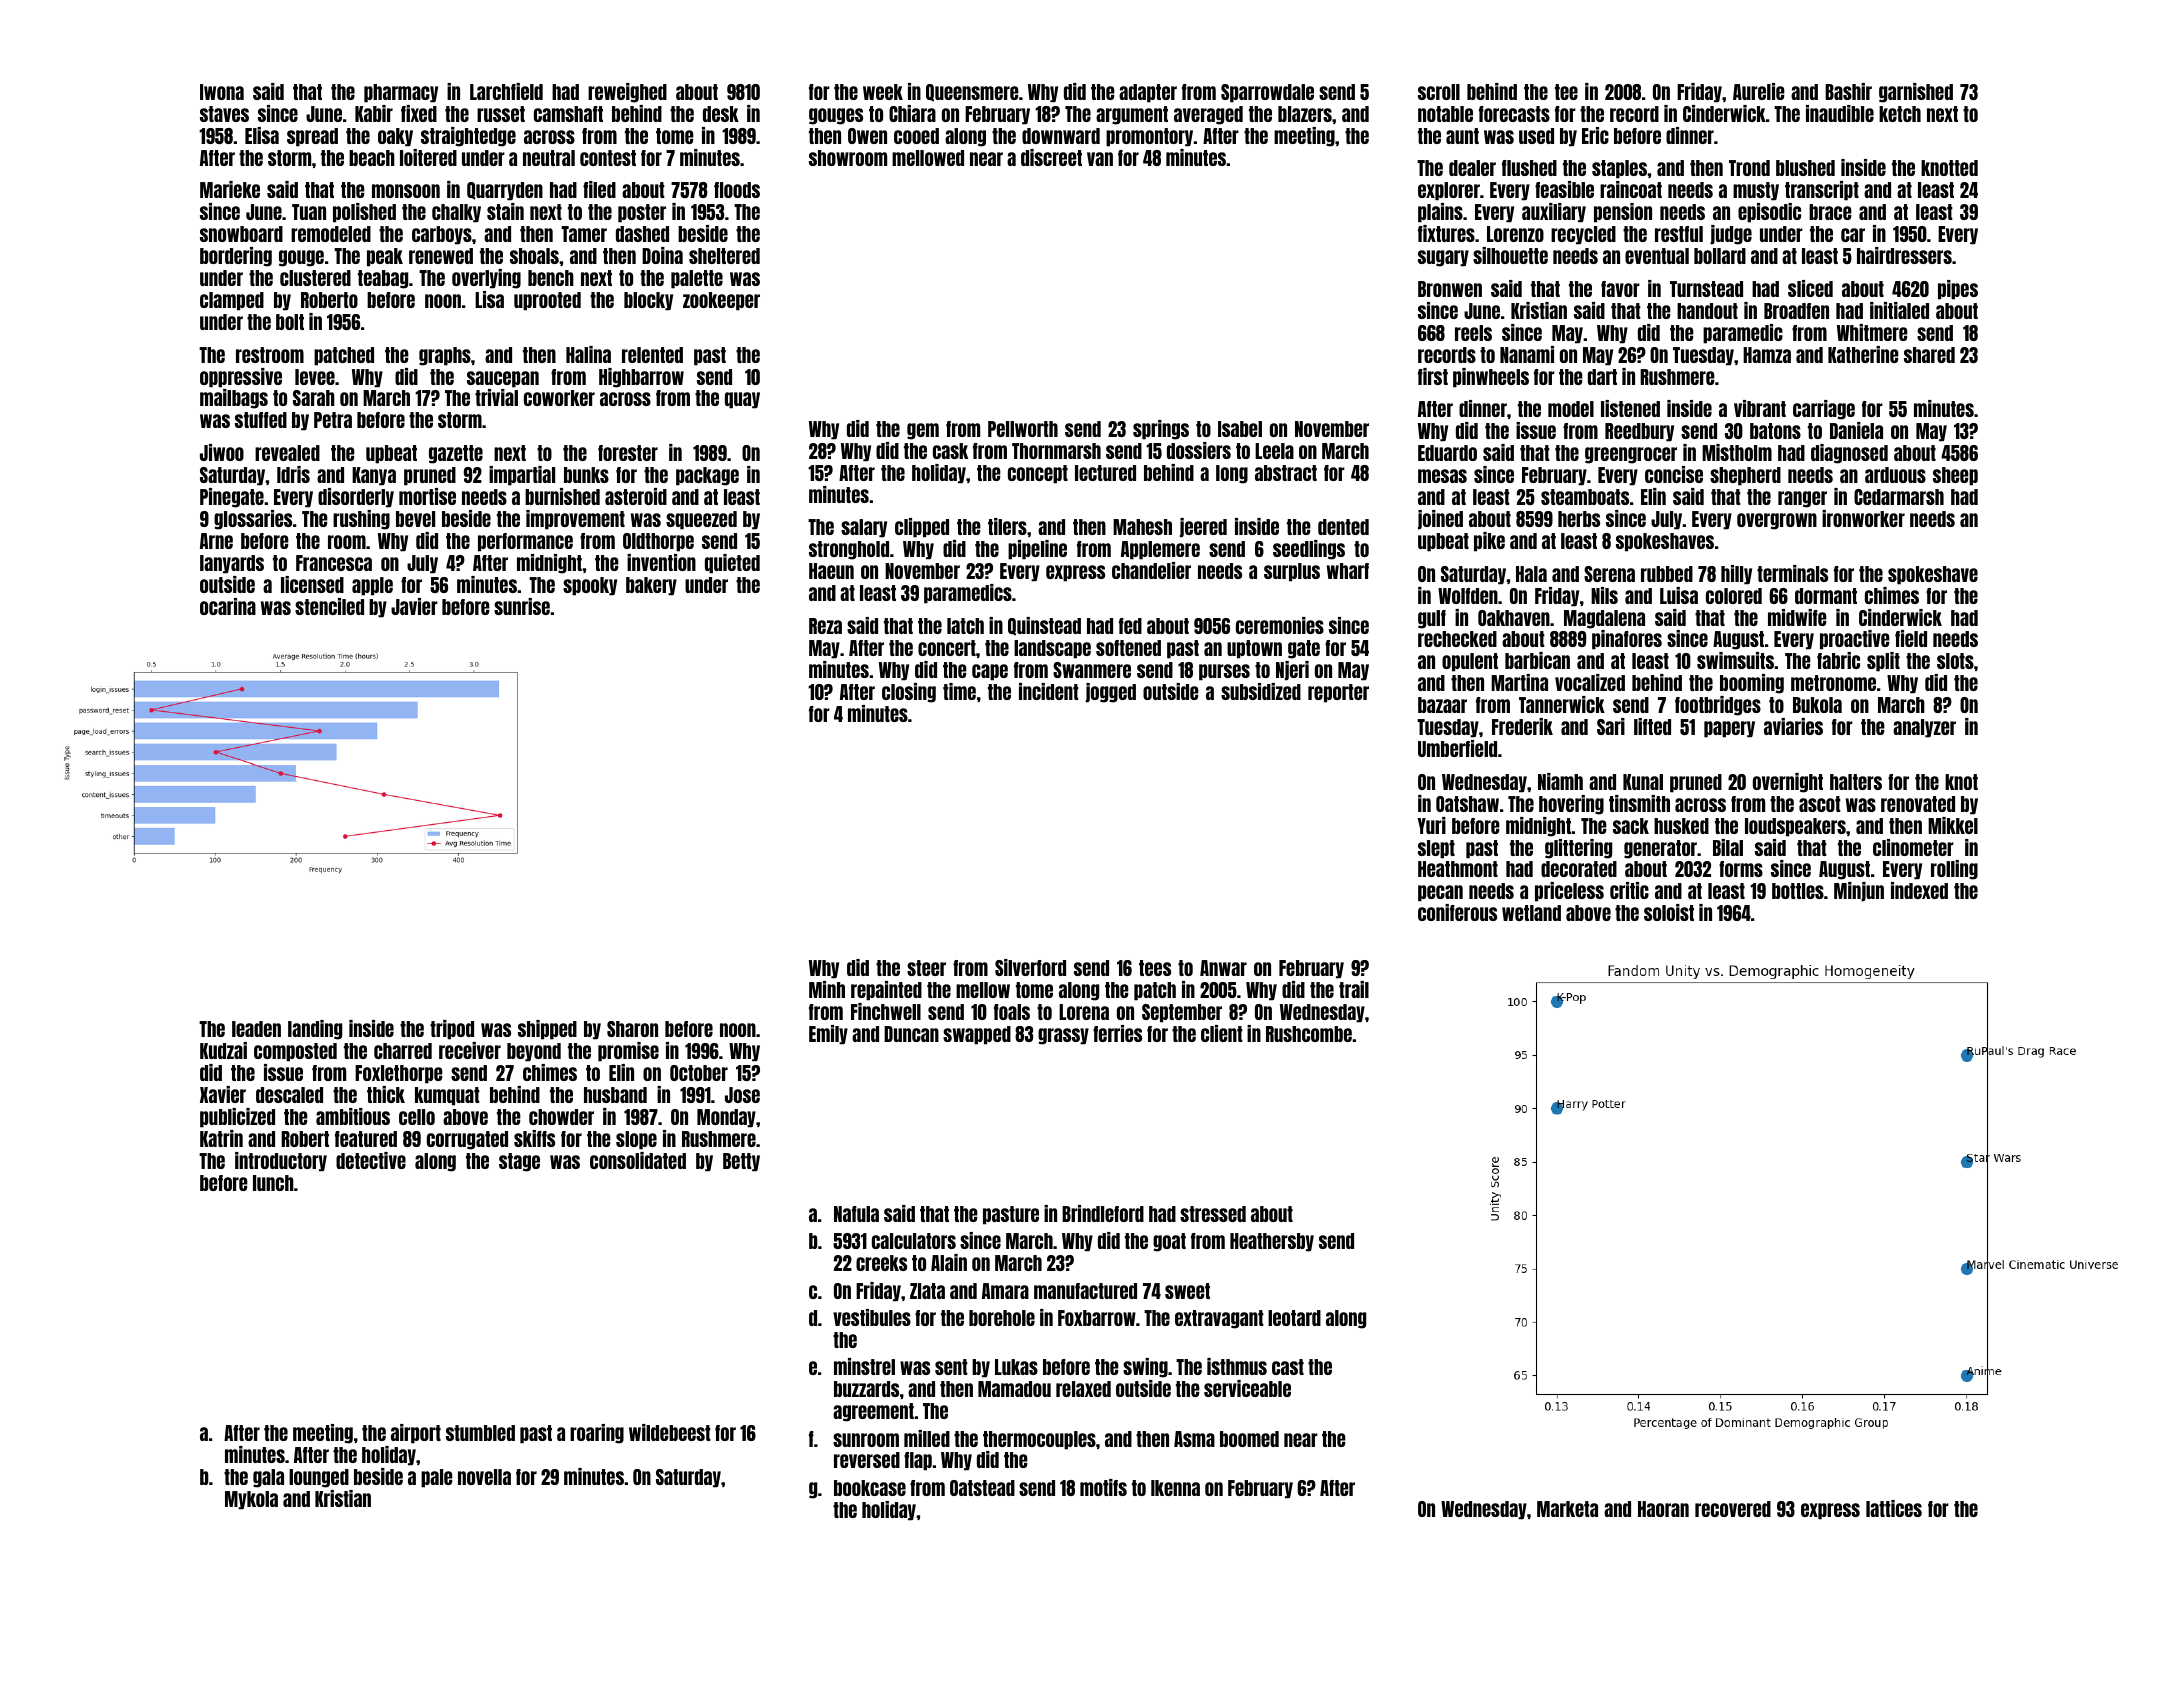 This image has height=1683, width=2178. Describe the element at coordinates (232, 564) in the image. I see `lanyards` at that location.
